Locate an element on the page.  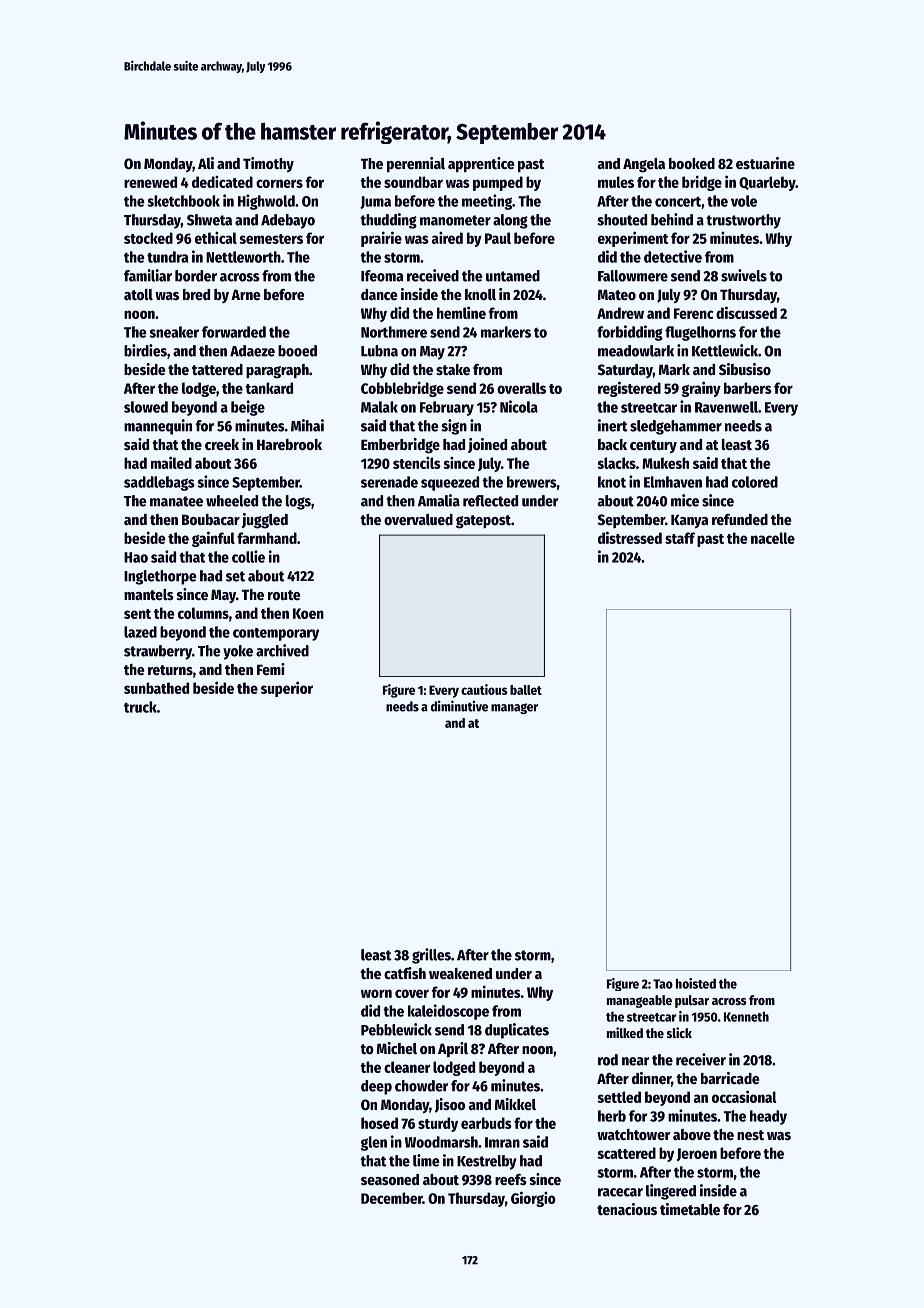
hemline is located at coordinates (461, 312).
